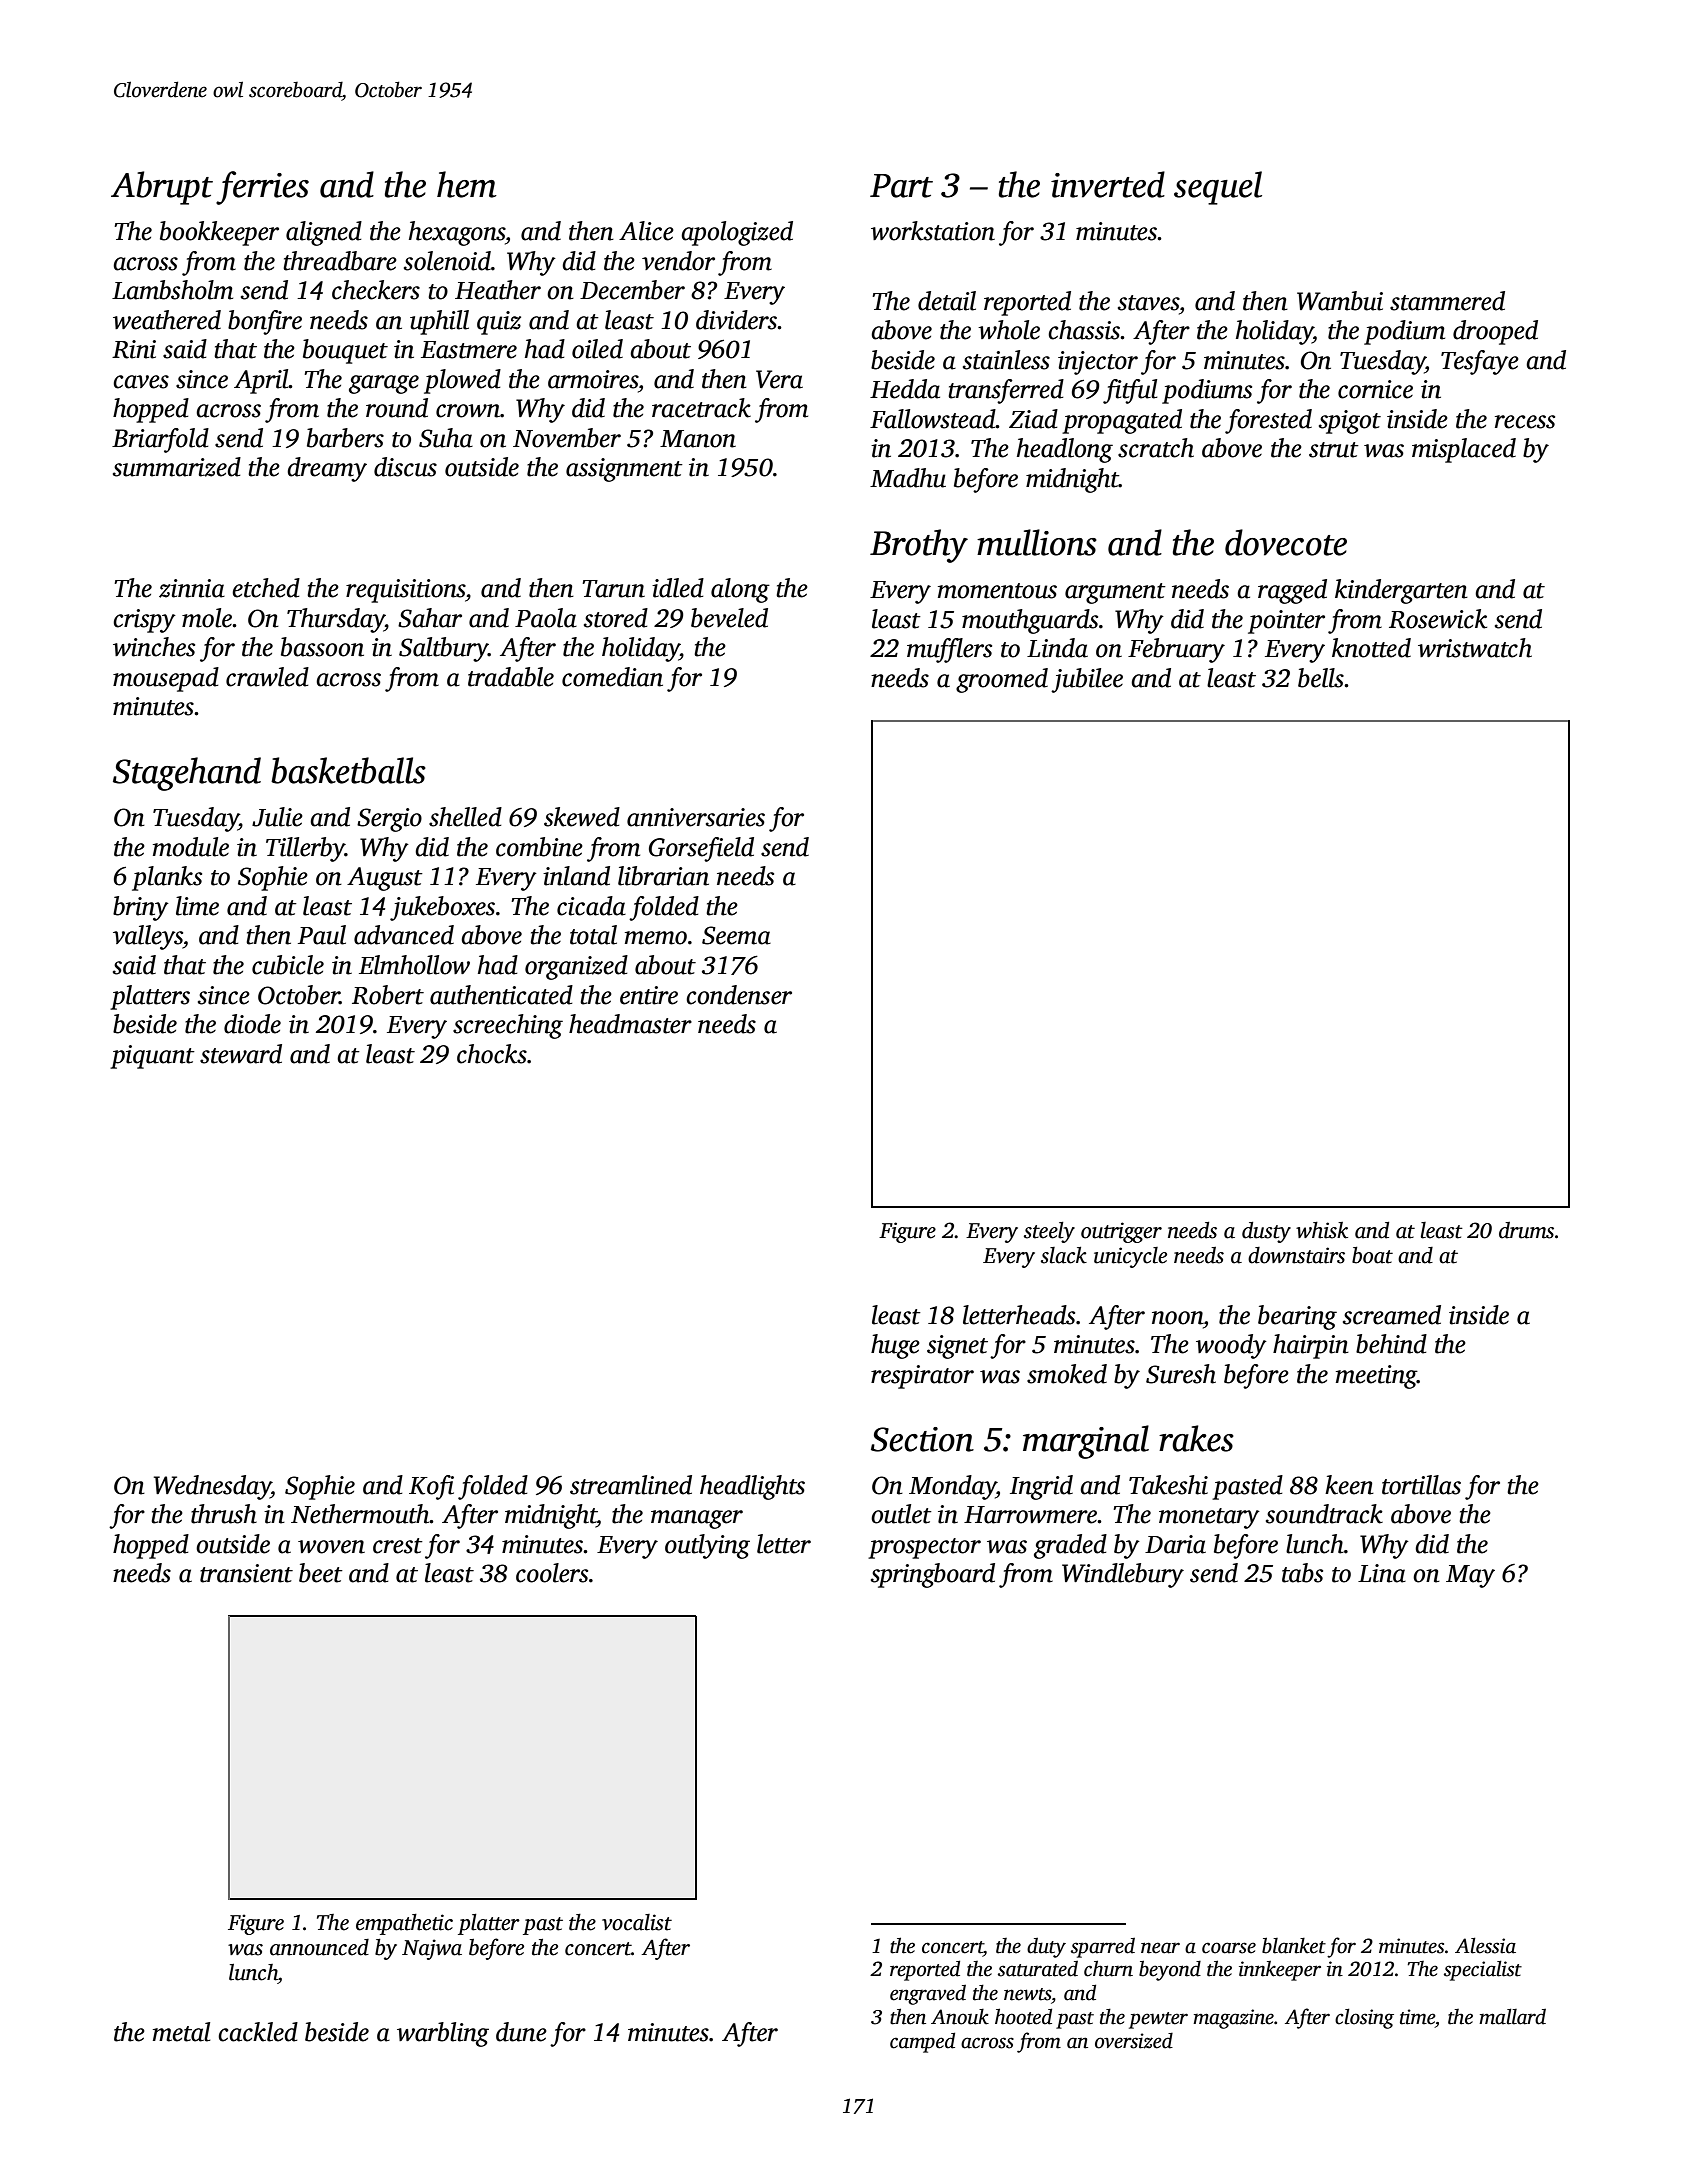  Describe the element at coordinates (922, 2042) in the screenshot. I see `camped` at that location.
